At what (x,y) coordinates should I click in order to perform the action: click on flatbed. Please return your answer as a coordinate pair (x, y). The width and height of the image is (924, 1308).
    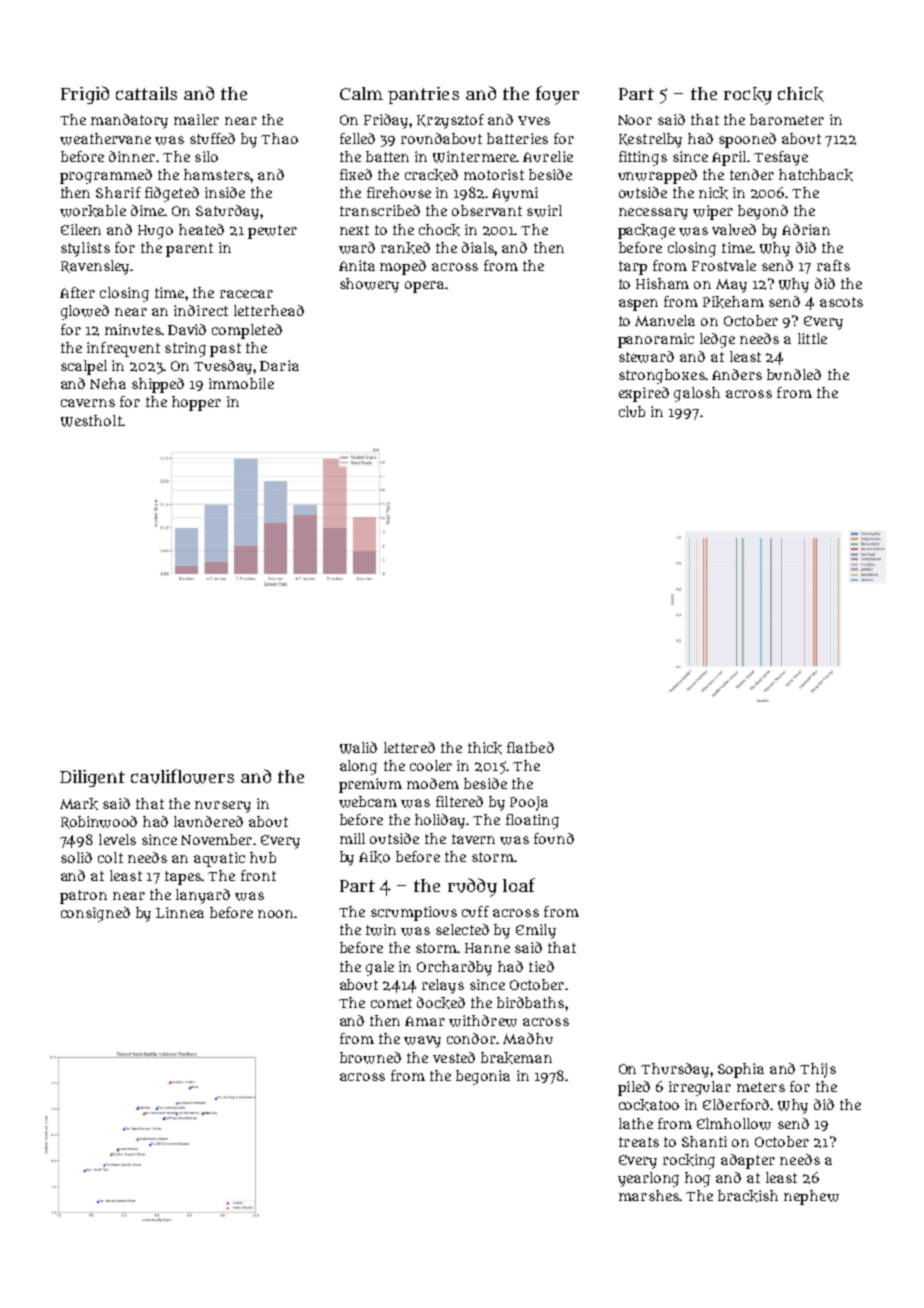
    Looking at the image, I should click on (530, 747).
